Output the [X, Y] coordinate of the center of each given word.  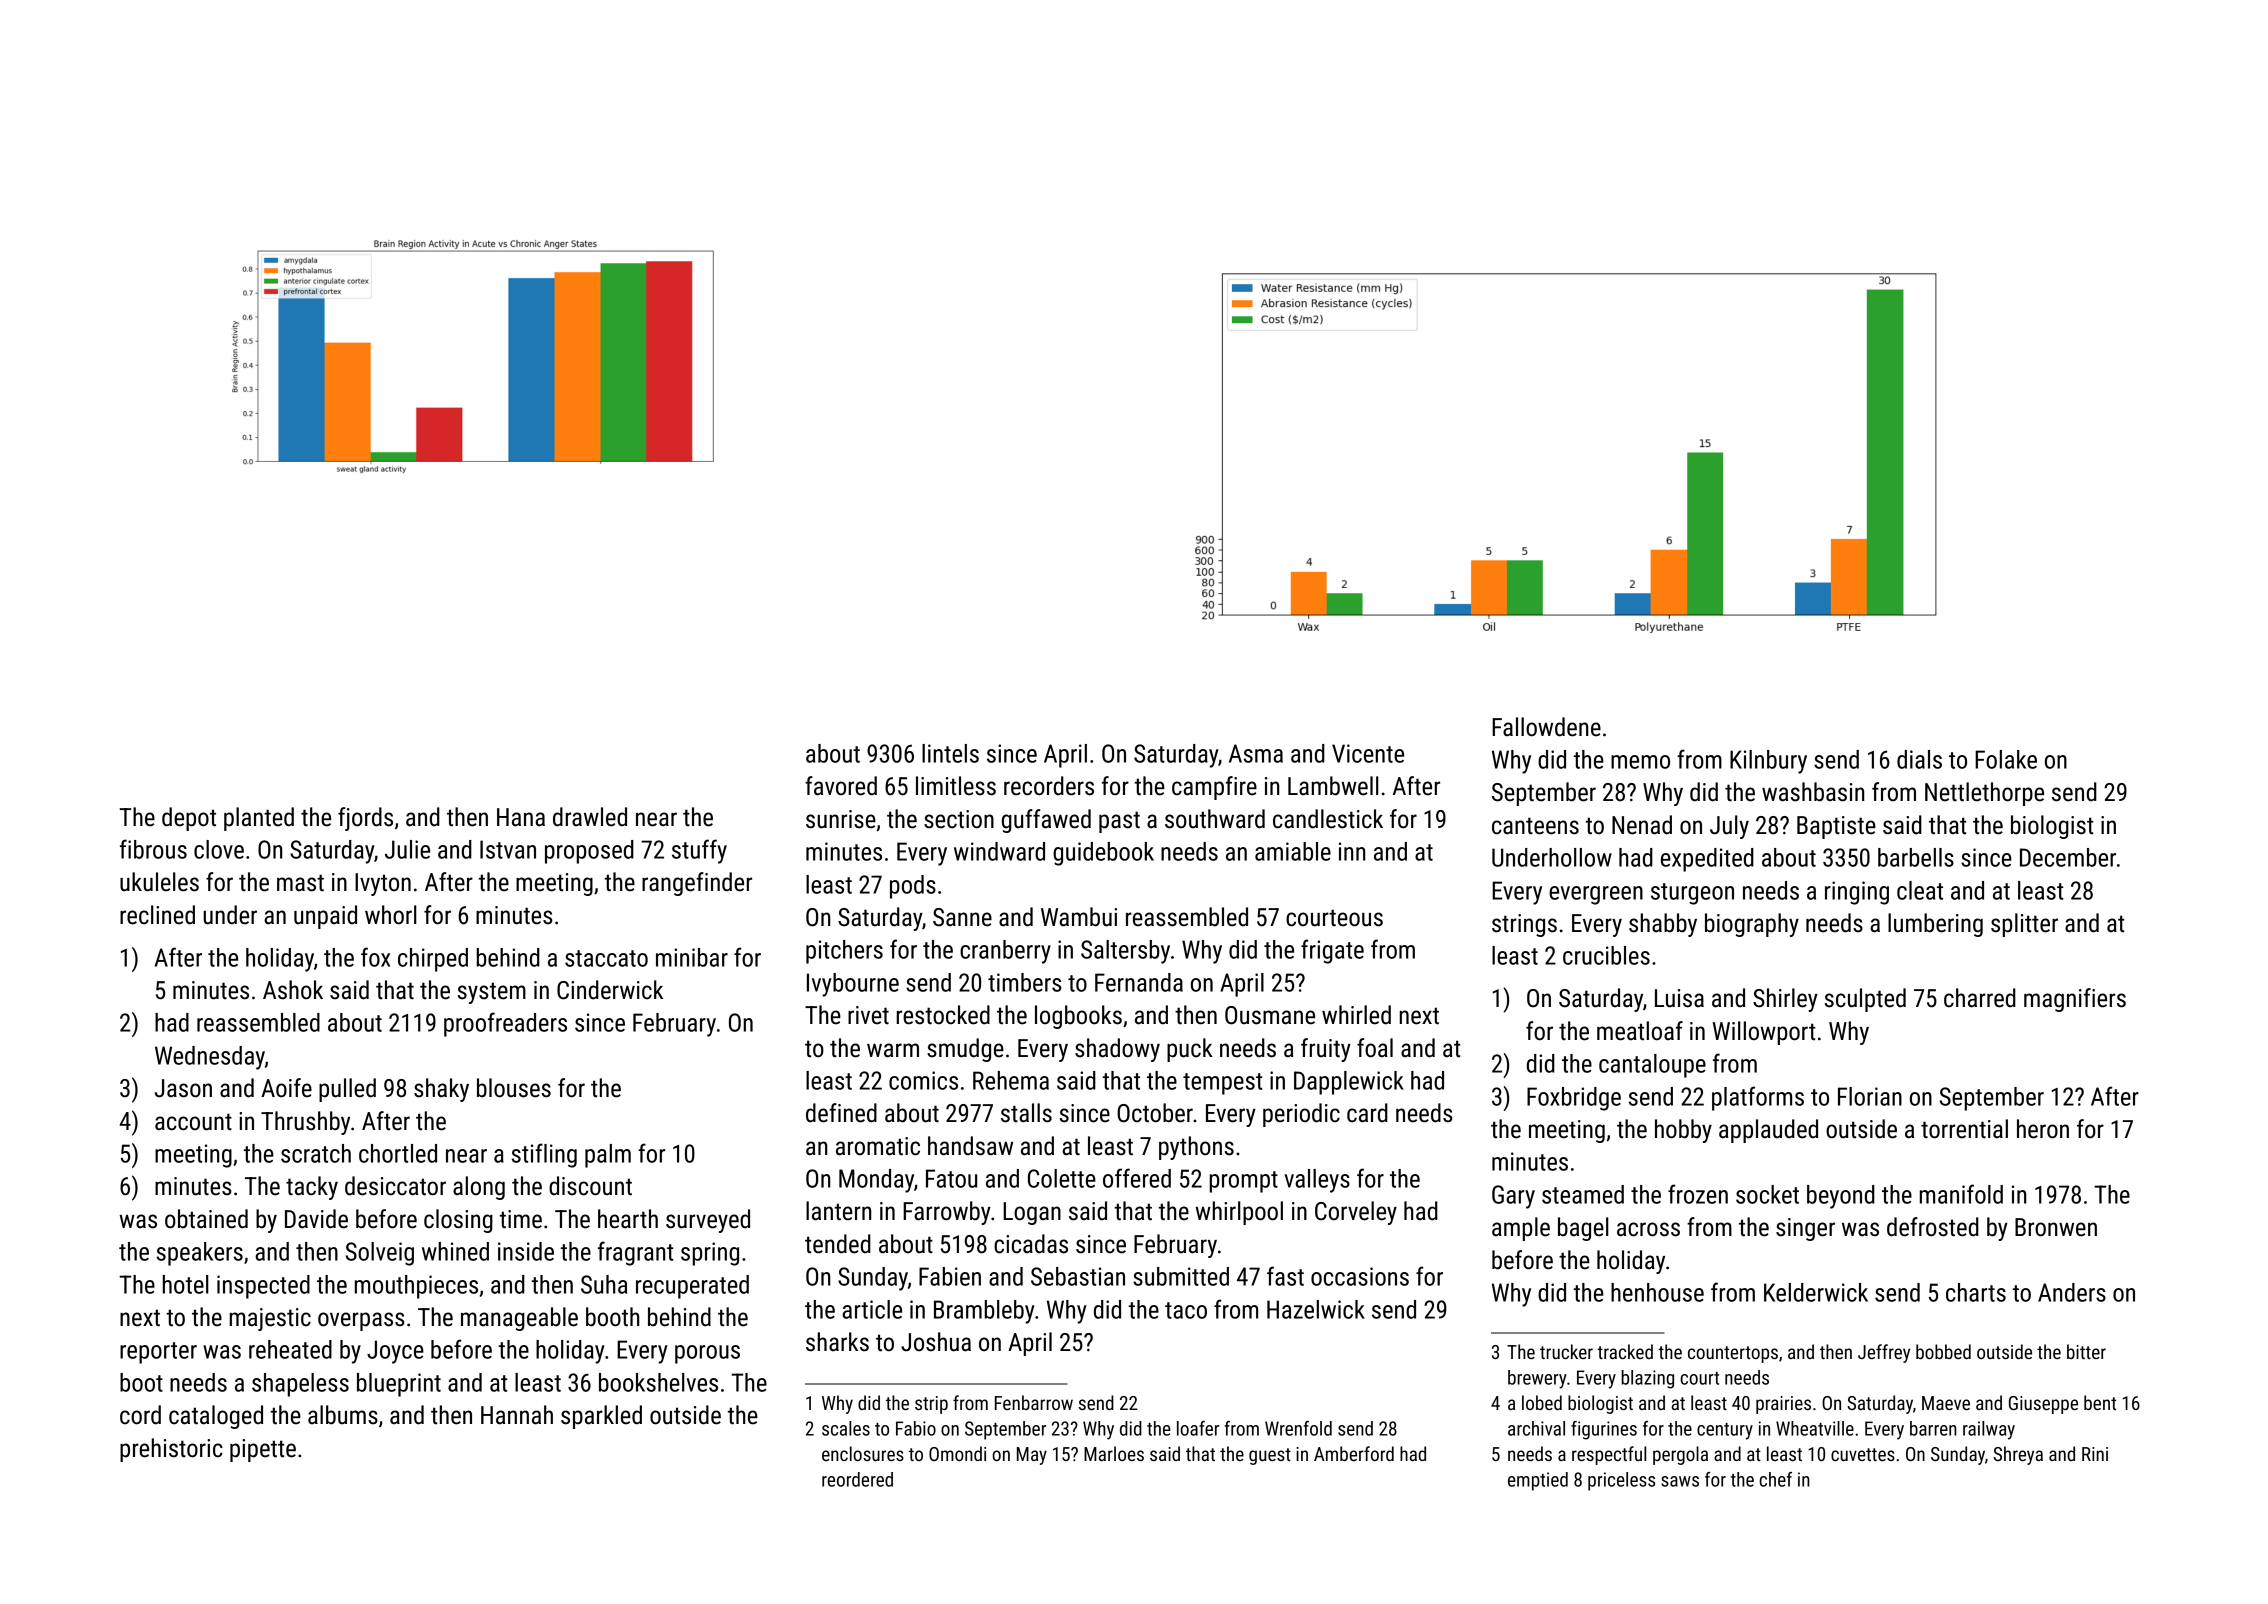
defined [841, 1113]
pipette [263, 1450]
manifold [1961, 1194]
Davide [316, 1219]
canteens [1535, 826]
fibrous [153, 849]
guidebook [1103, 854]
